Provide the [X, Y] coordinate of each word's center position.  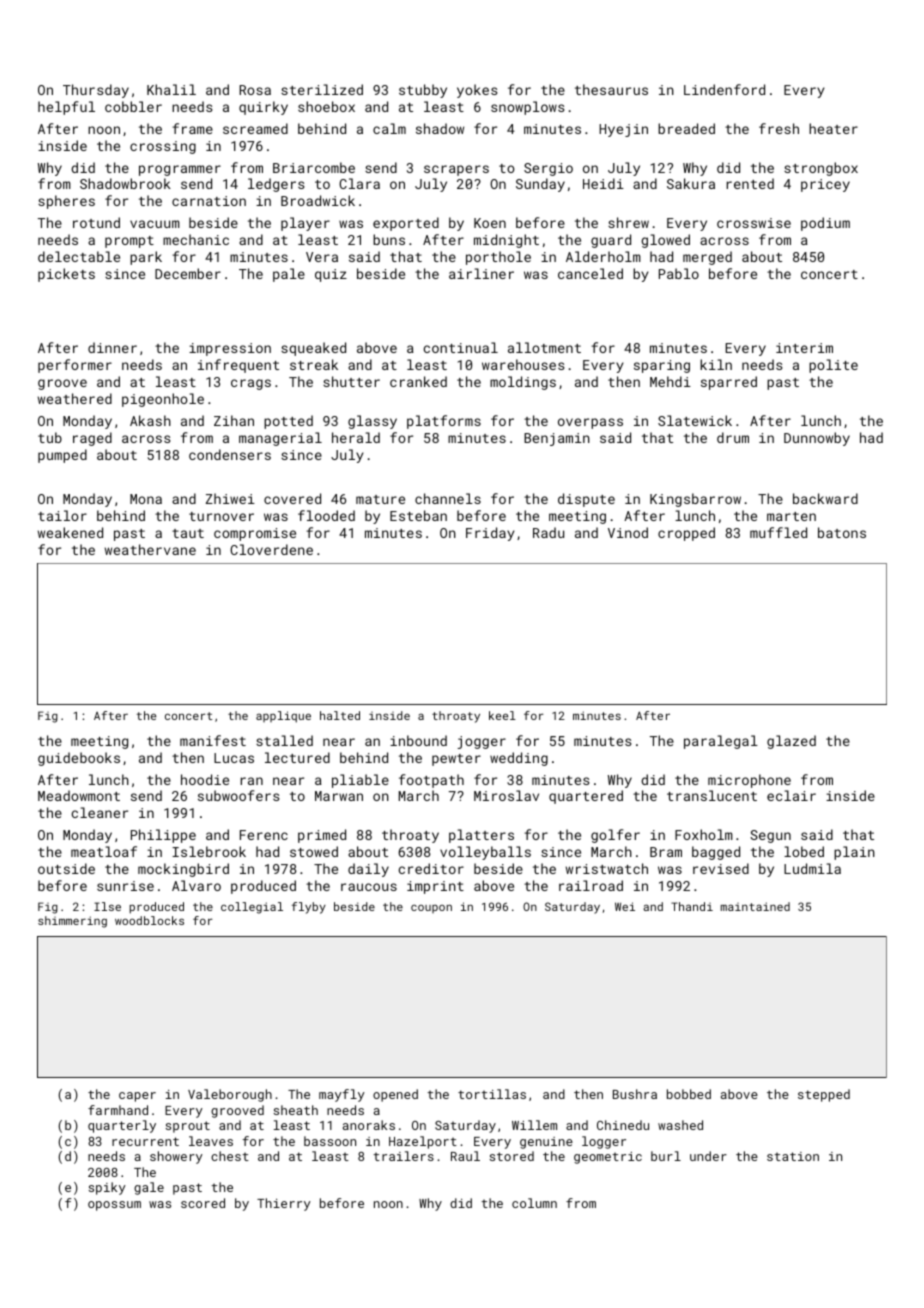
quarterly [122, 1126]
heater [833, 128]
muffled [778, 532]
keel [502, 715]
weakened [70, 532]
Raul [465, 1156]
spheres [66, 202]
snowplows [527, 108]
